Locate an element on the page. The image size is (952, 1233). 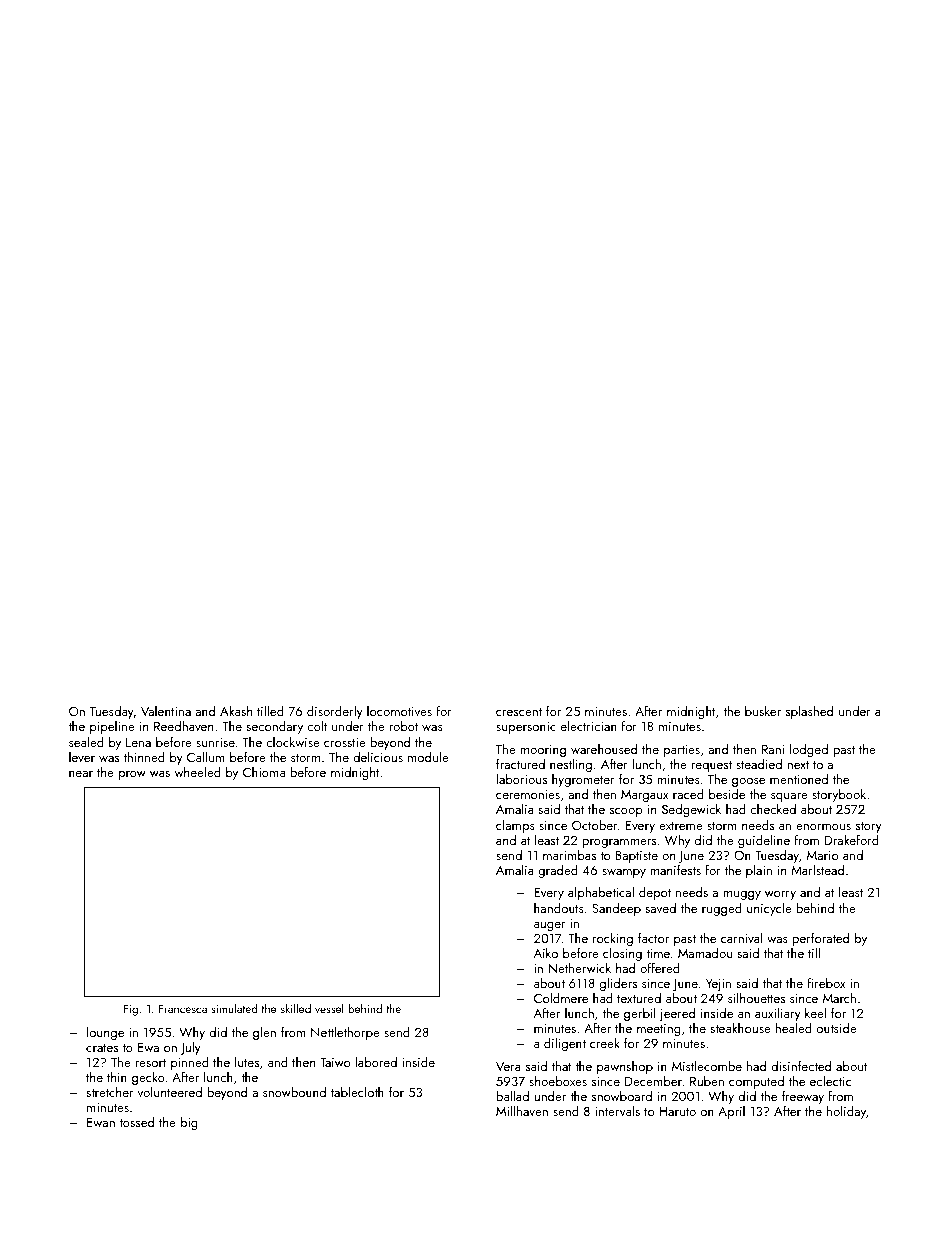
skilled is located at coordinates (296, 1008).
